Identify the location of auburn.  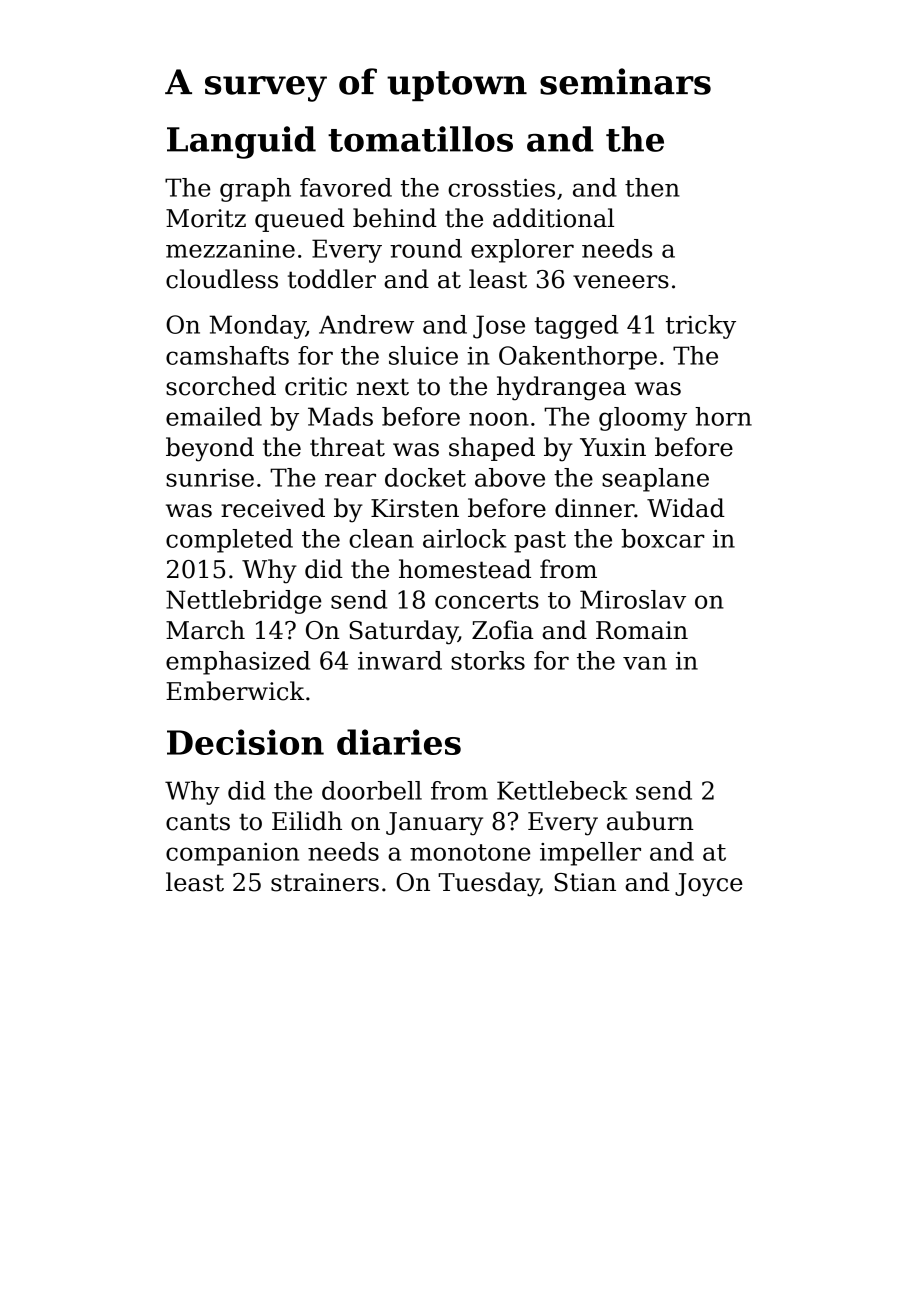
(650, 821).
